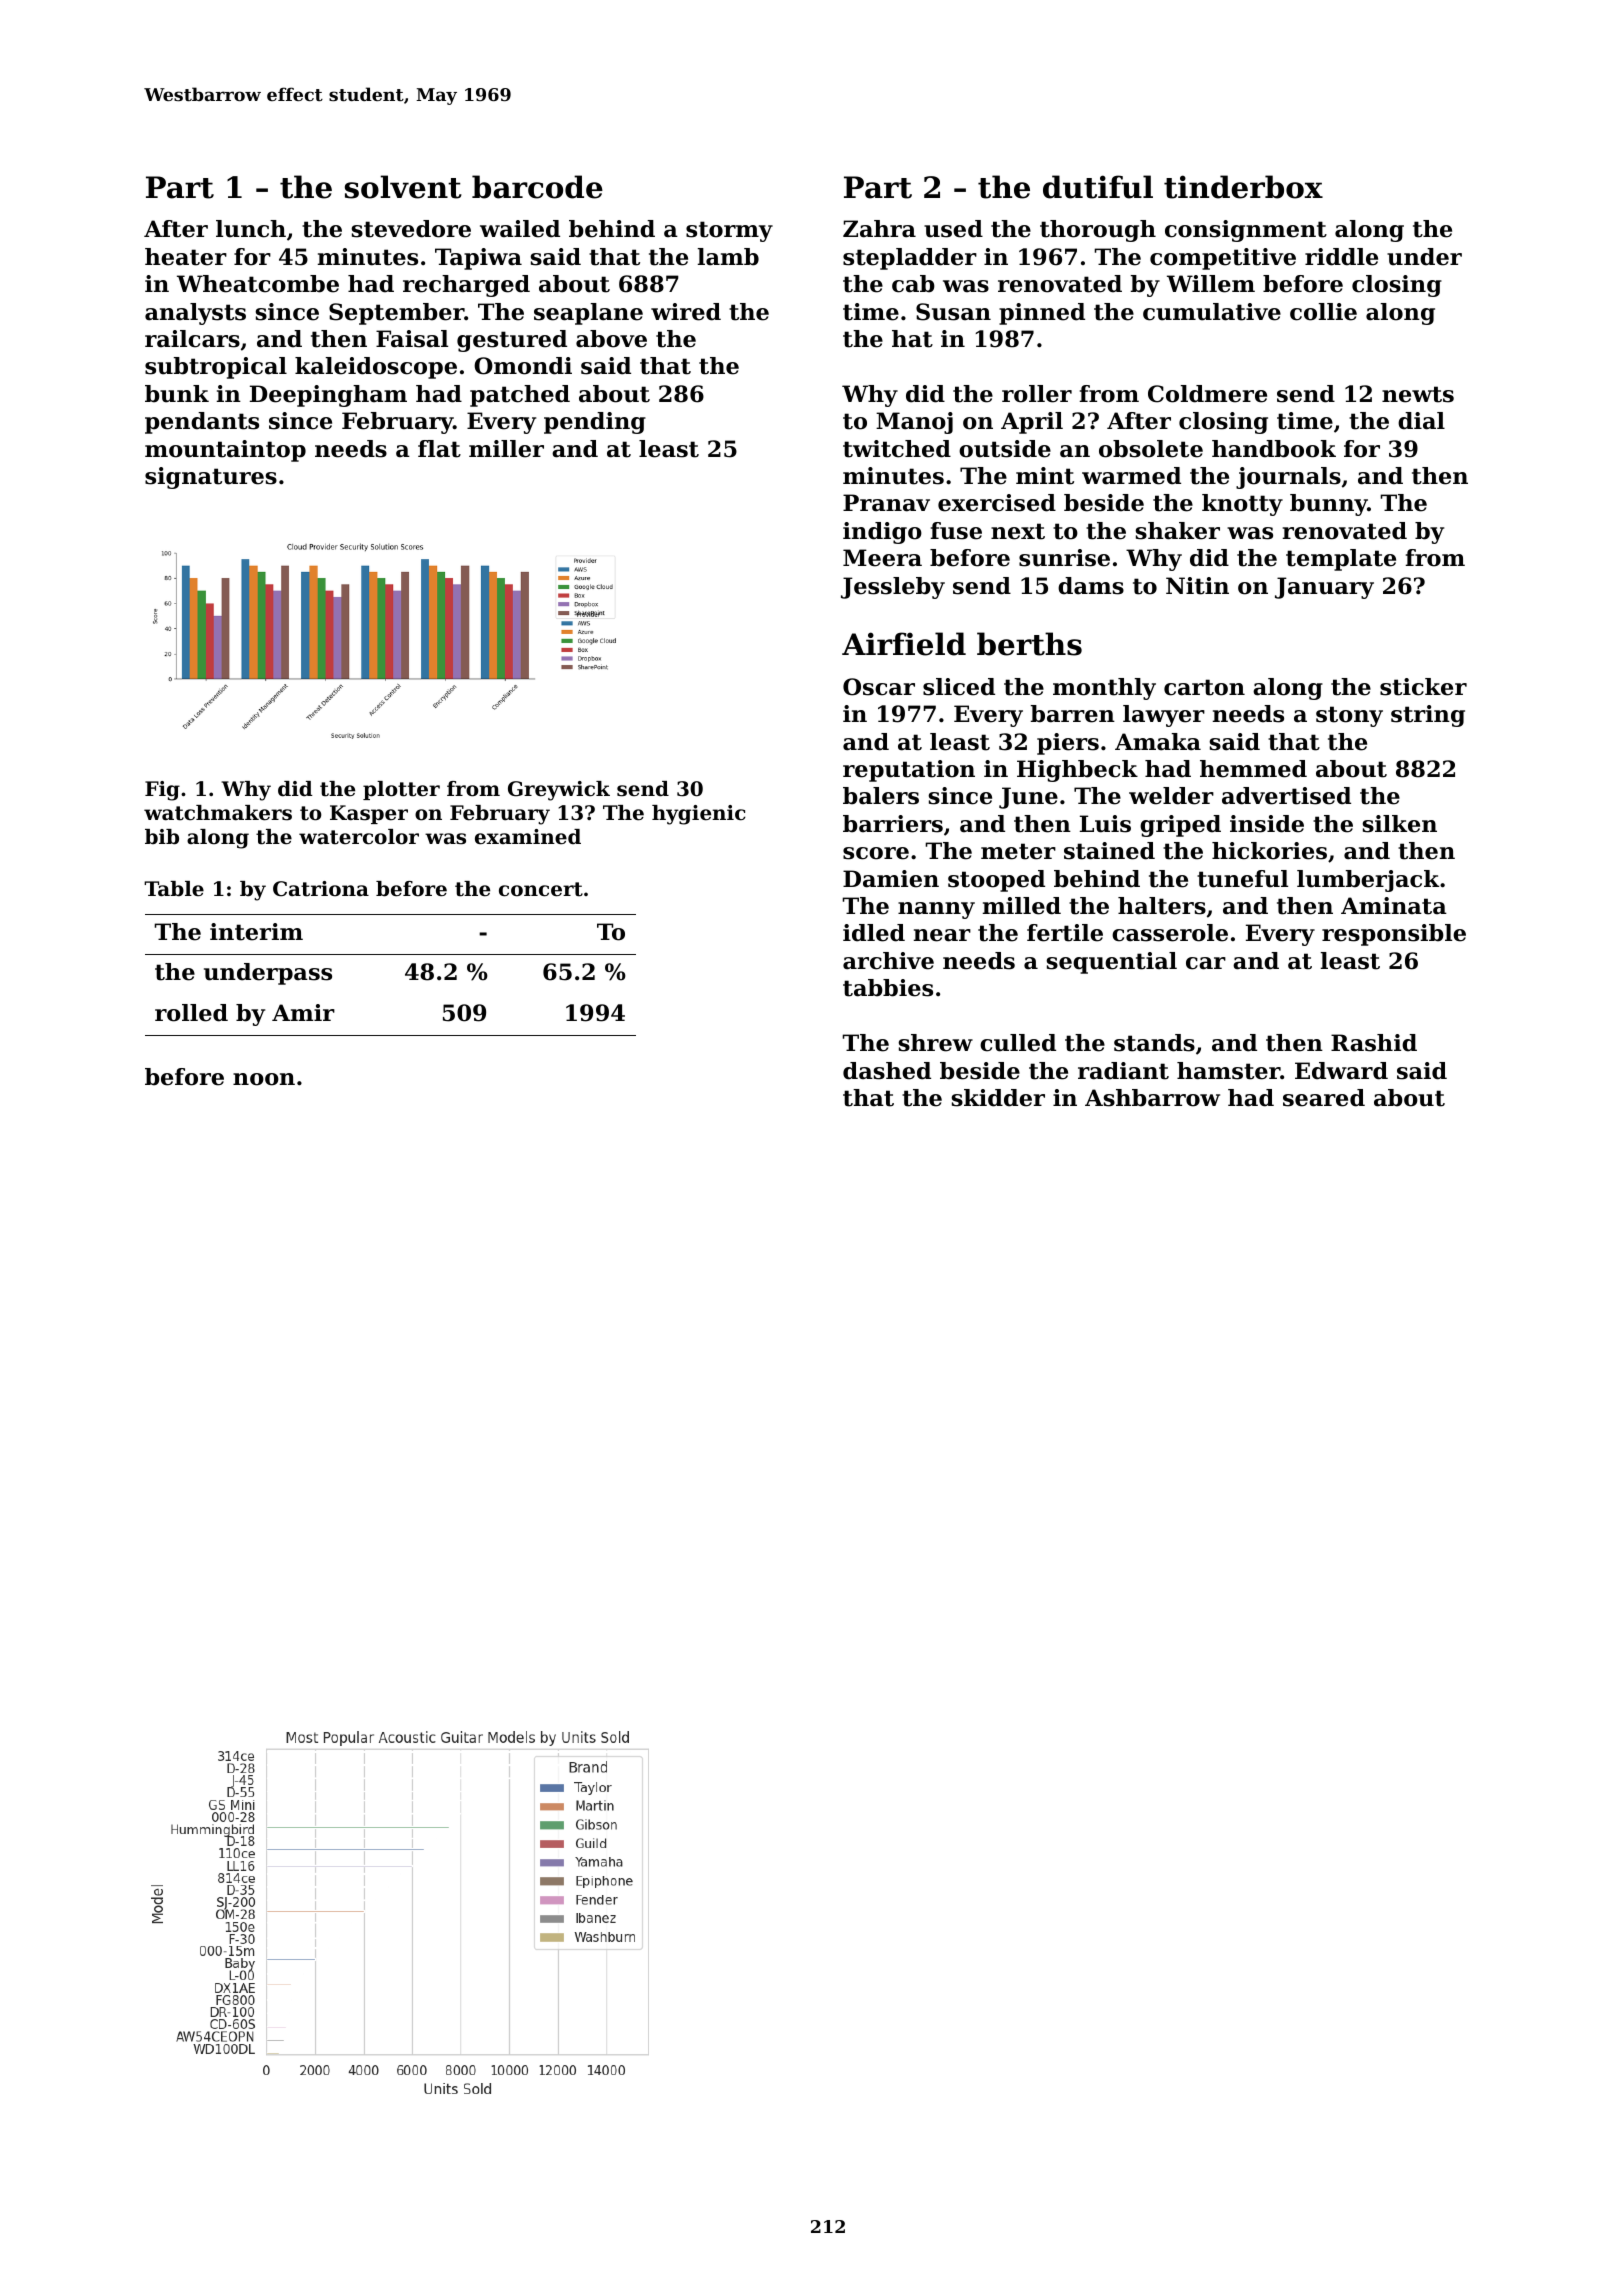  What do you see at coordinates (520, 229) in the image?
I see `wailed` at bounding box center [520, 229].
